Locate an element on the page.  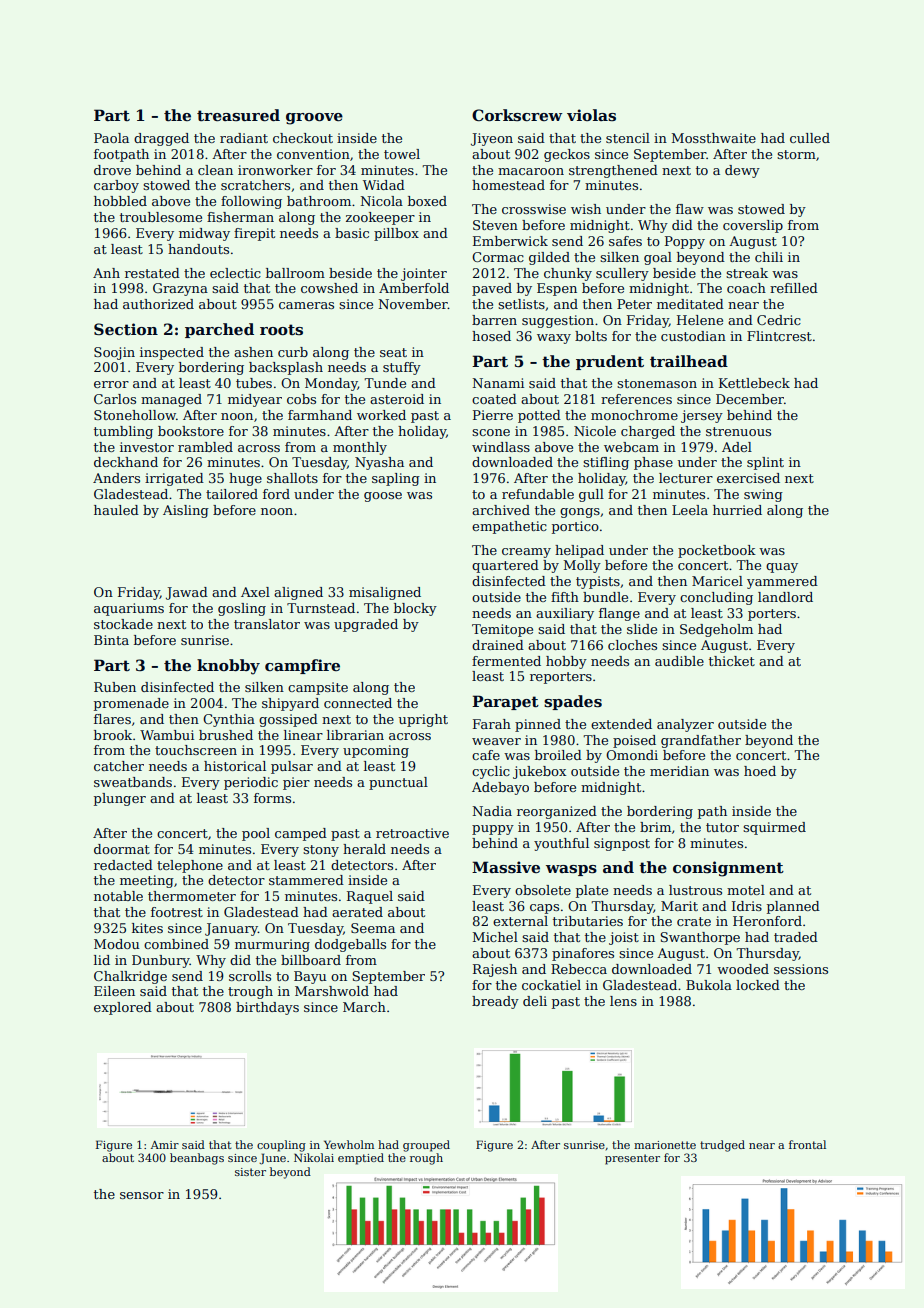
boxed is located at coordinates (427, 201).
